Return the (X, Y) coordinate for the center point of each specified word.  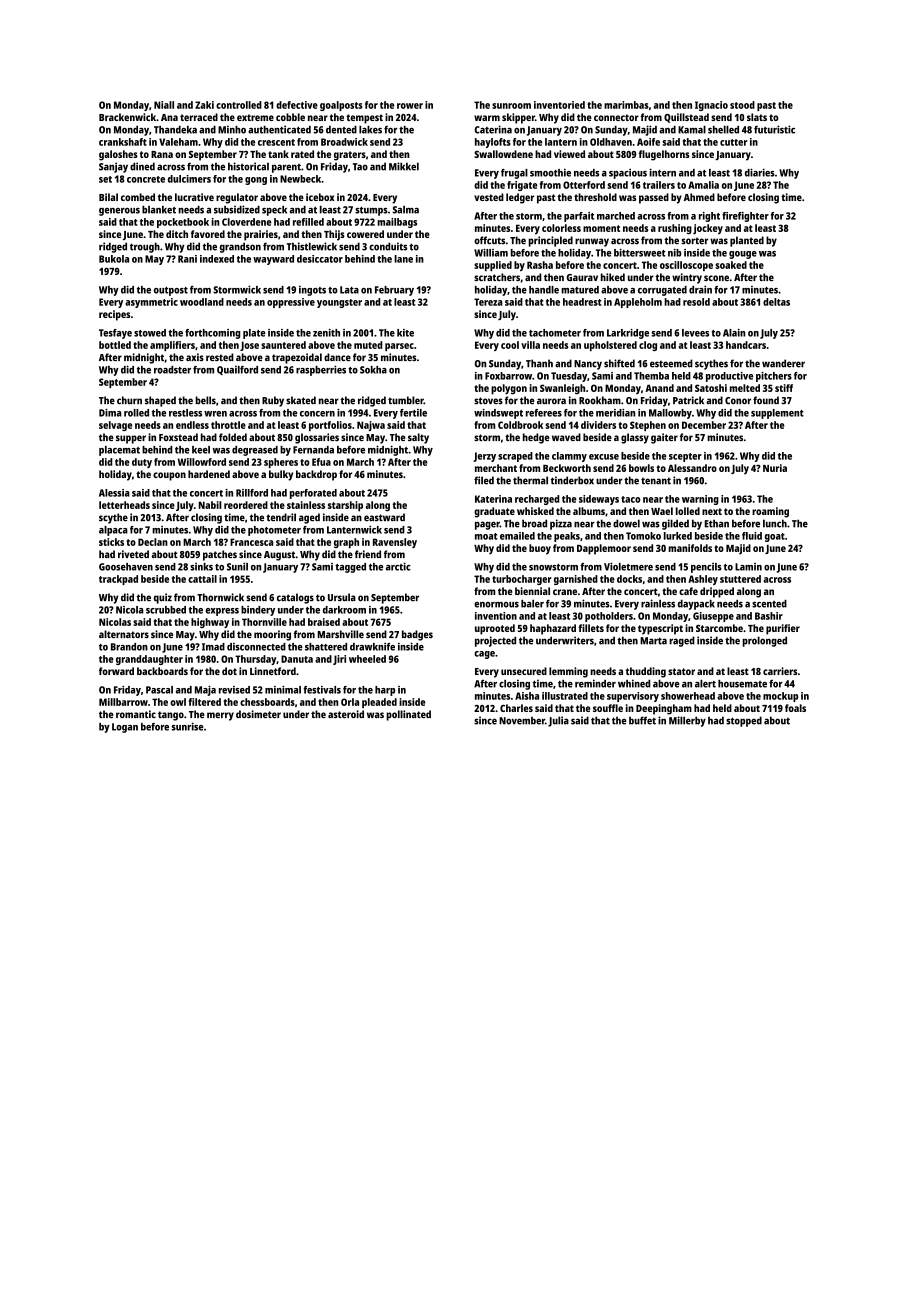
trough (145, 247)
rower (410, 106)
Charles (516, 708)
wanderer (783, 363)
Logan (125, 728)
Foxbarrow (508, 376)
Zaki (204, 105)
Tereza (488, 302)
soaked (731, 265)
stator (681, 671)
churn (129, 400)
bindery (258, 611)
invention (496, 616)
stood (742, 105)
